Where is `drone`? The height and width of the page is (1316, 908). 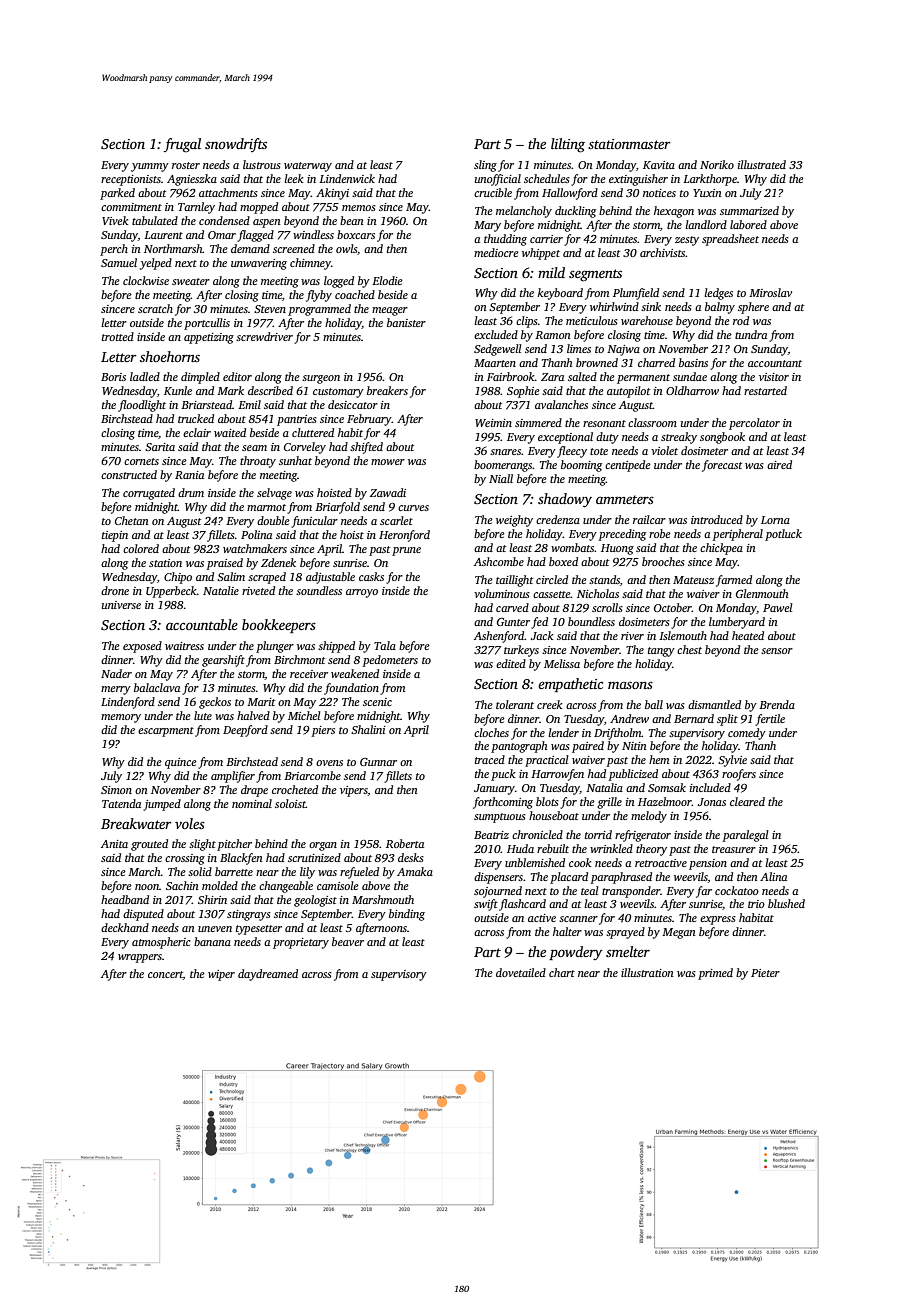
drone is located at coordinates (115, 590).
